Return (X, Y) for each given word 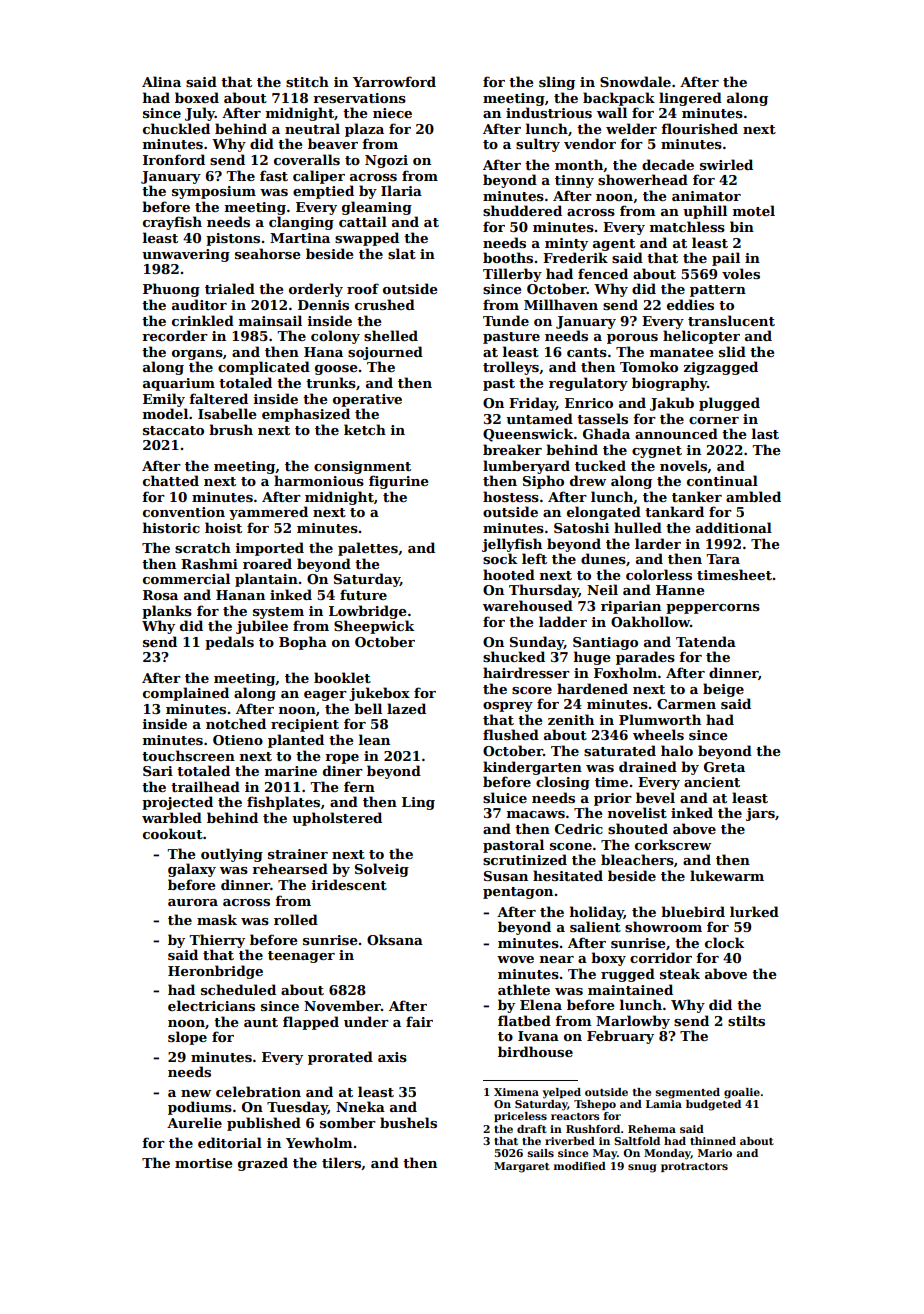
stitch (307, 81)
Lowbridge (368, 612)
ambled (753, 496)
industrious (549, 112)
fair (419, 1021)
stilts (746, 1020)
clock (724, 942)
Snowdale (635, 81)
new (196, 1093)
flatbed (524, 1020)
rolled (296, 919)
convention (184, 512)
